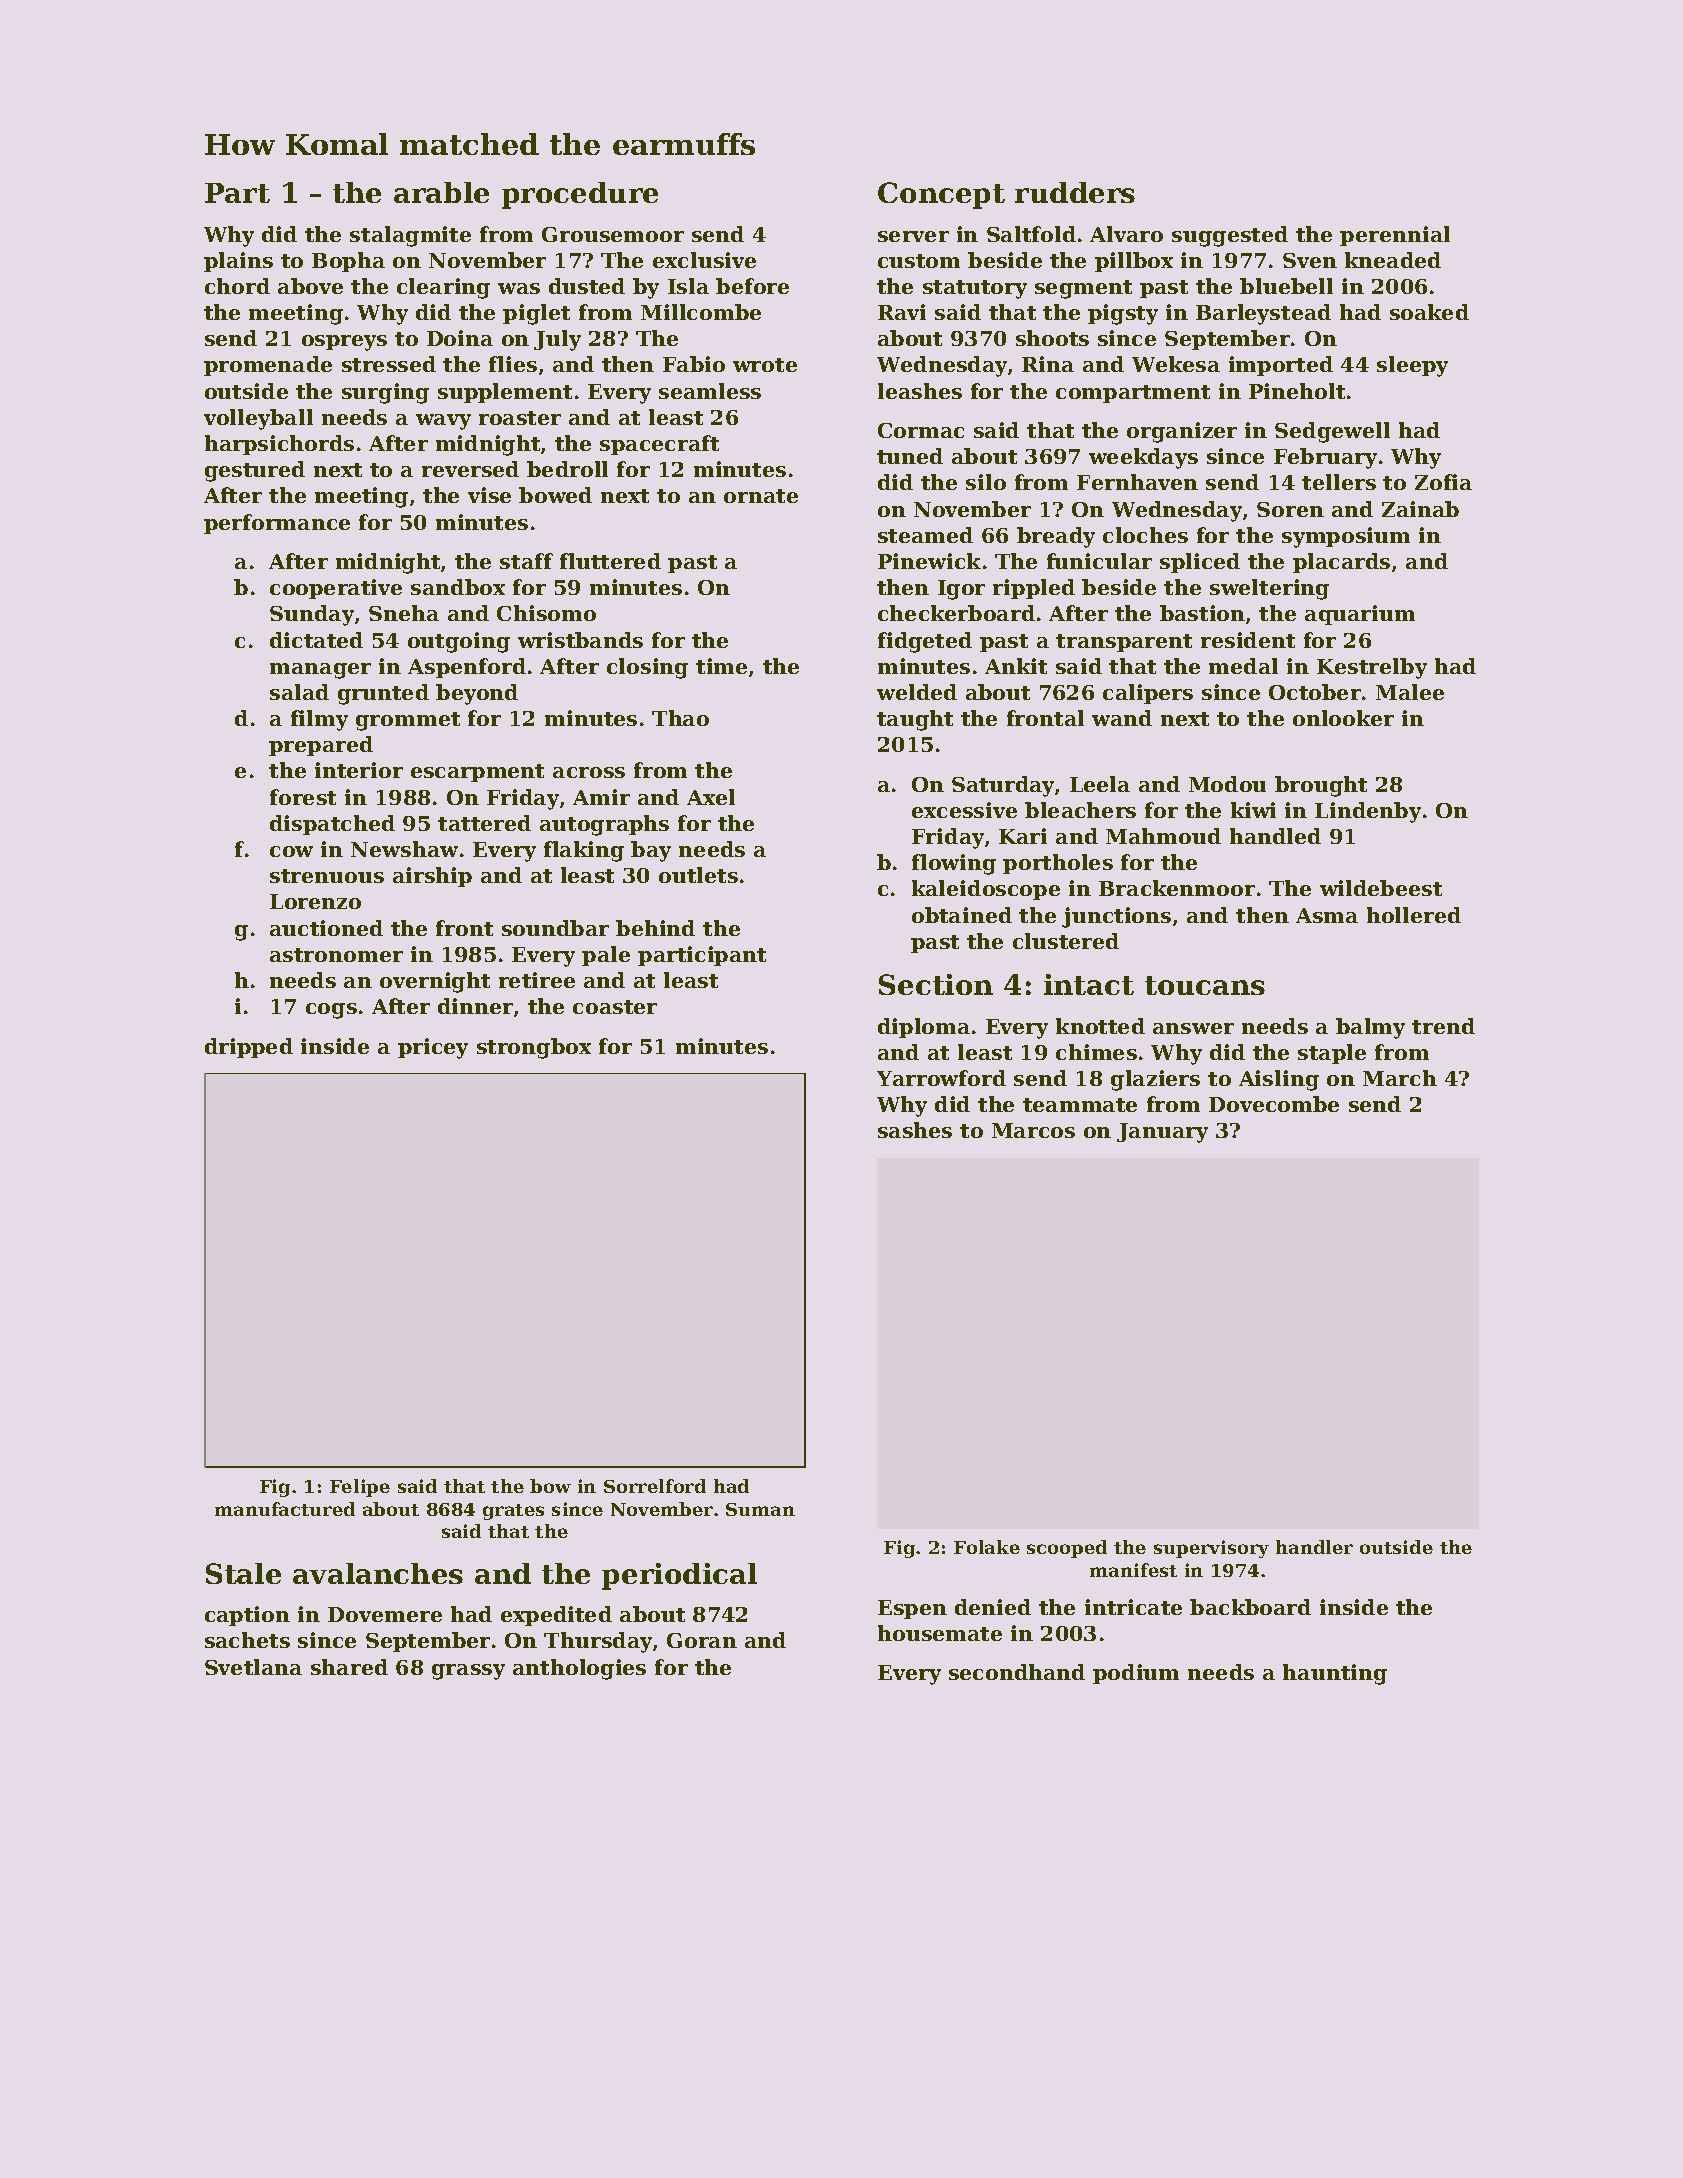  What do you see at coordinates (534, 1048) in the screenshot?
I see `strongbox` at bounding box center [534, 1048].
